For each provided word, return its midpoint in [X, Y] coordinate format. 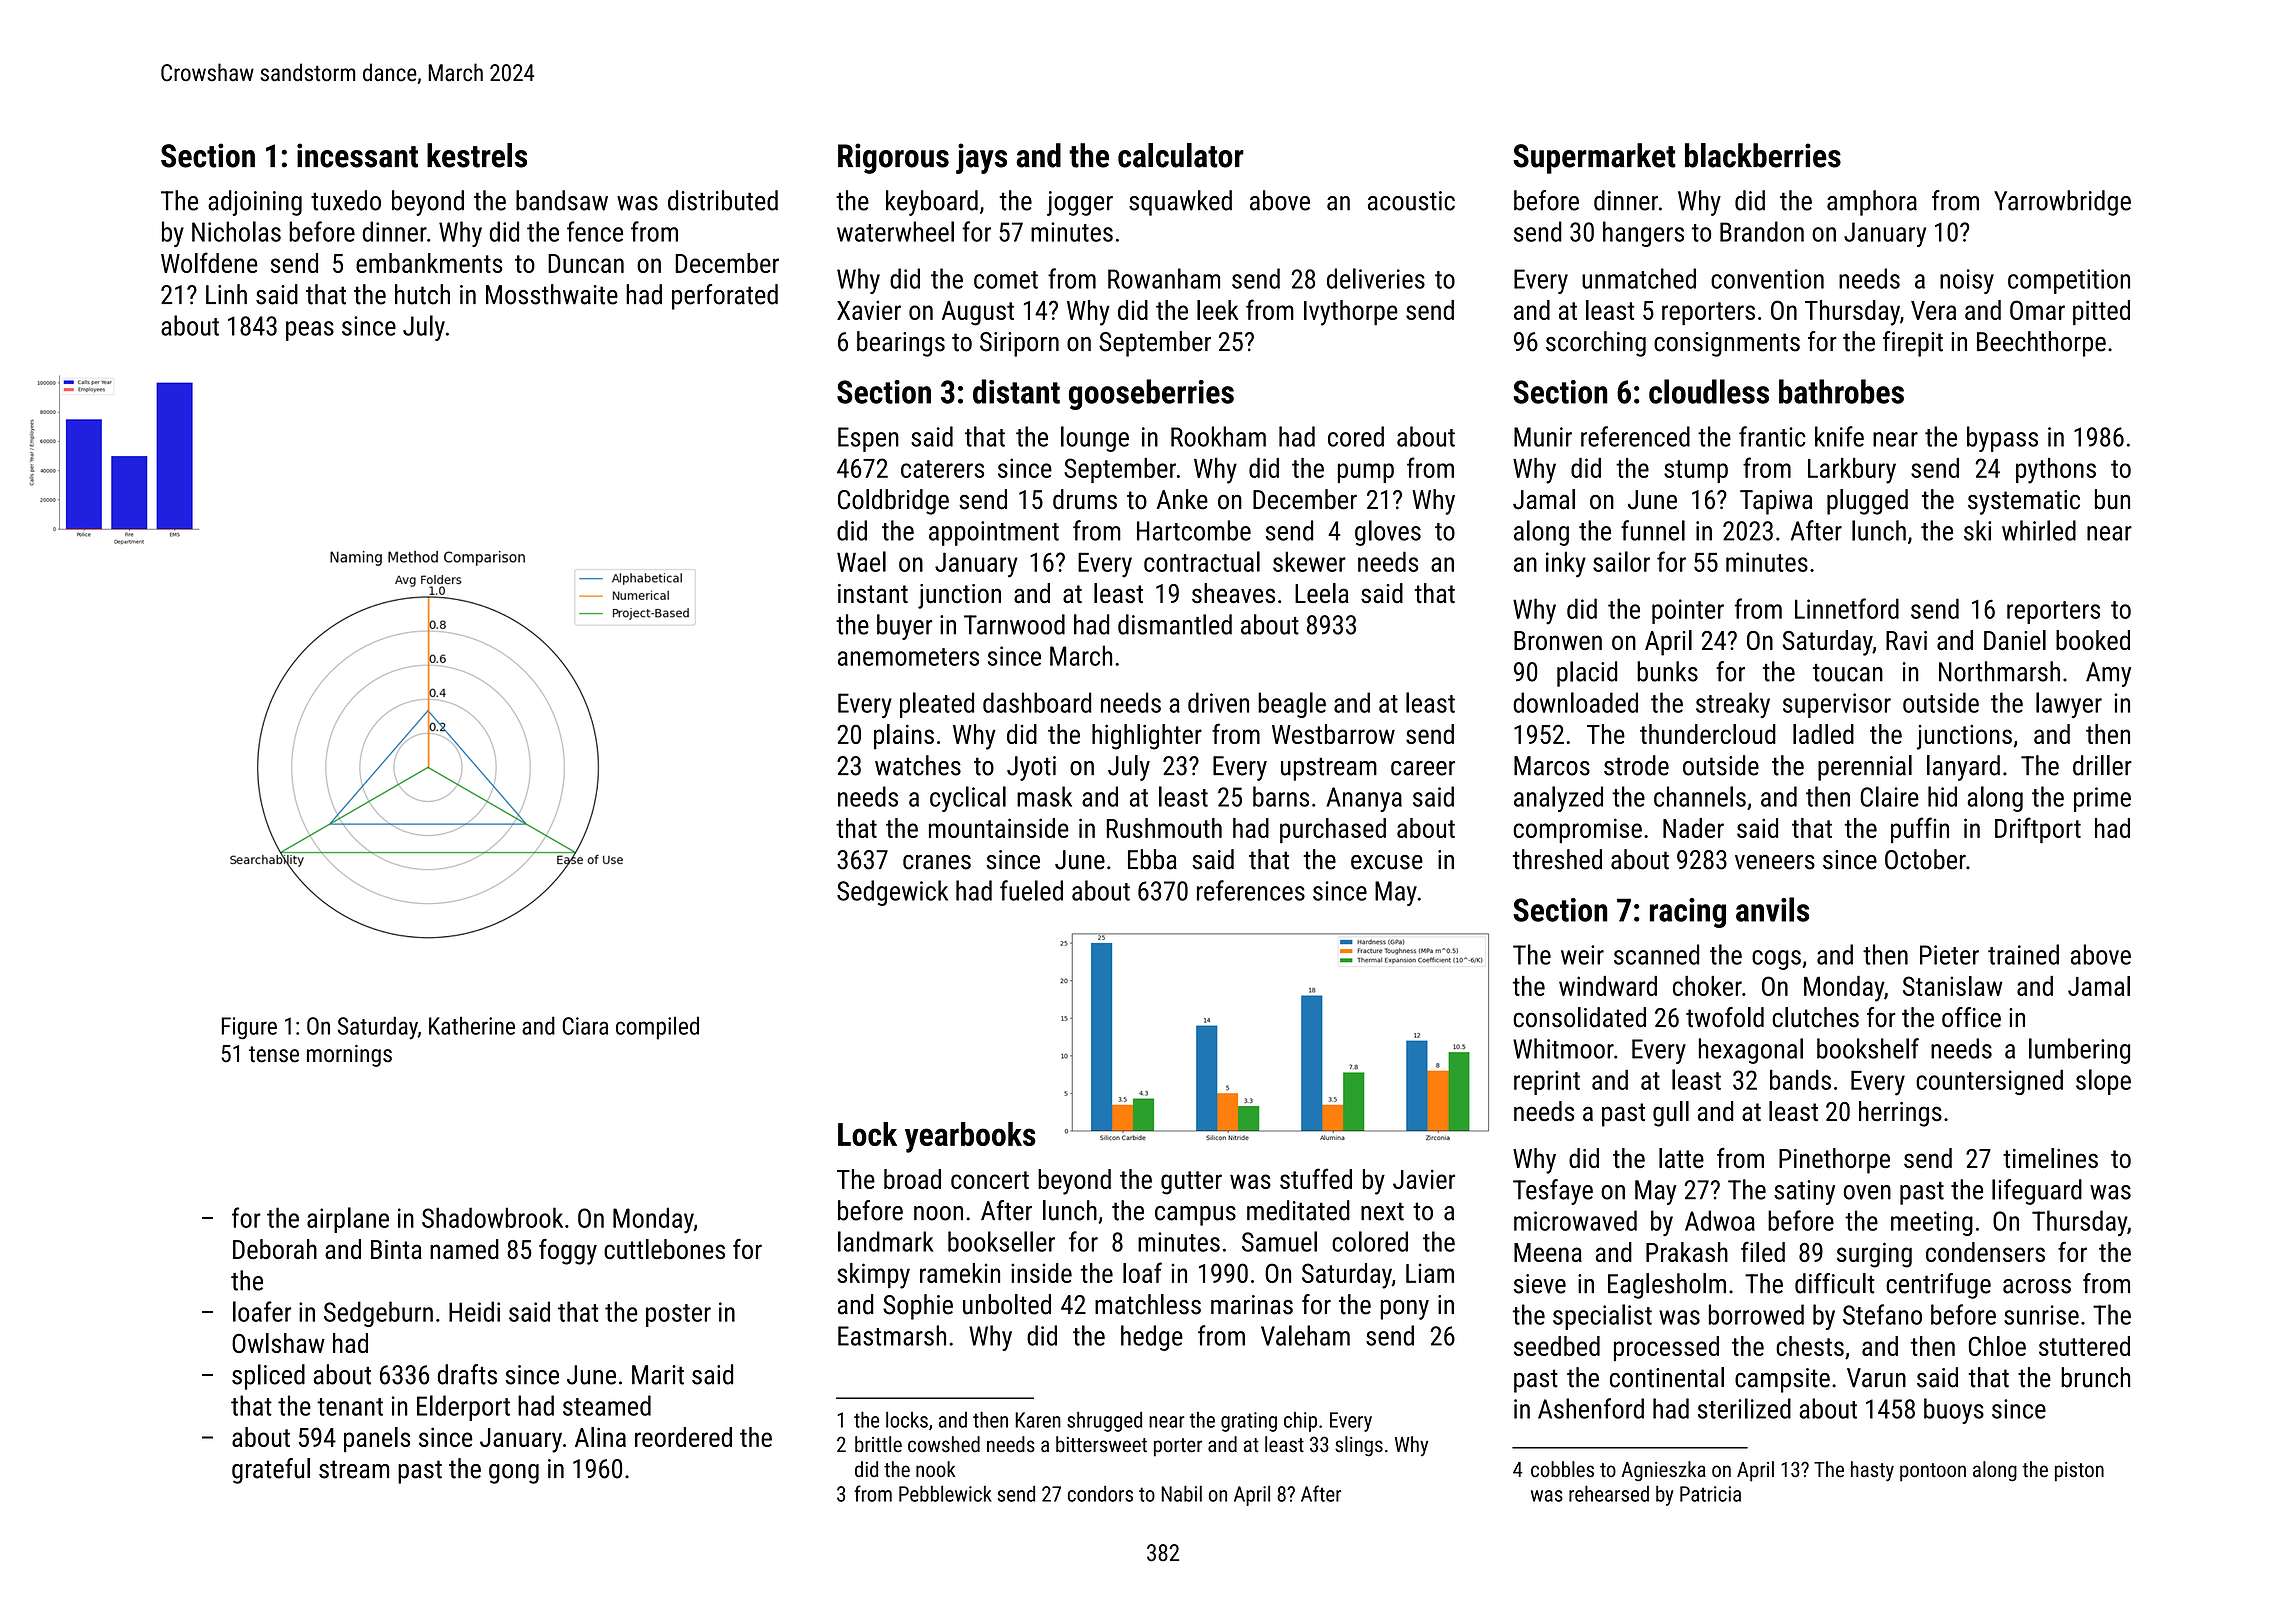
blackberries [1763, 155]
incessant [357, 155]
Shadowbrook [492, 1217]
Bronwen [1558, 640]
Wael [861, 561]
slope [2103, 1082]
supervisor [1837, 705]
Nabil [1181, 1493]
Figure [249, 1028]
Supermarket [1594, 158]
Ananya [1364, 799]
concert [990, 1180]
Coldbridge [893, 502]
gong [514, 1474]
